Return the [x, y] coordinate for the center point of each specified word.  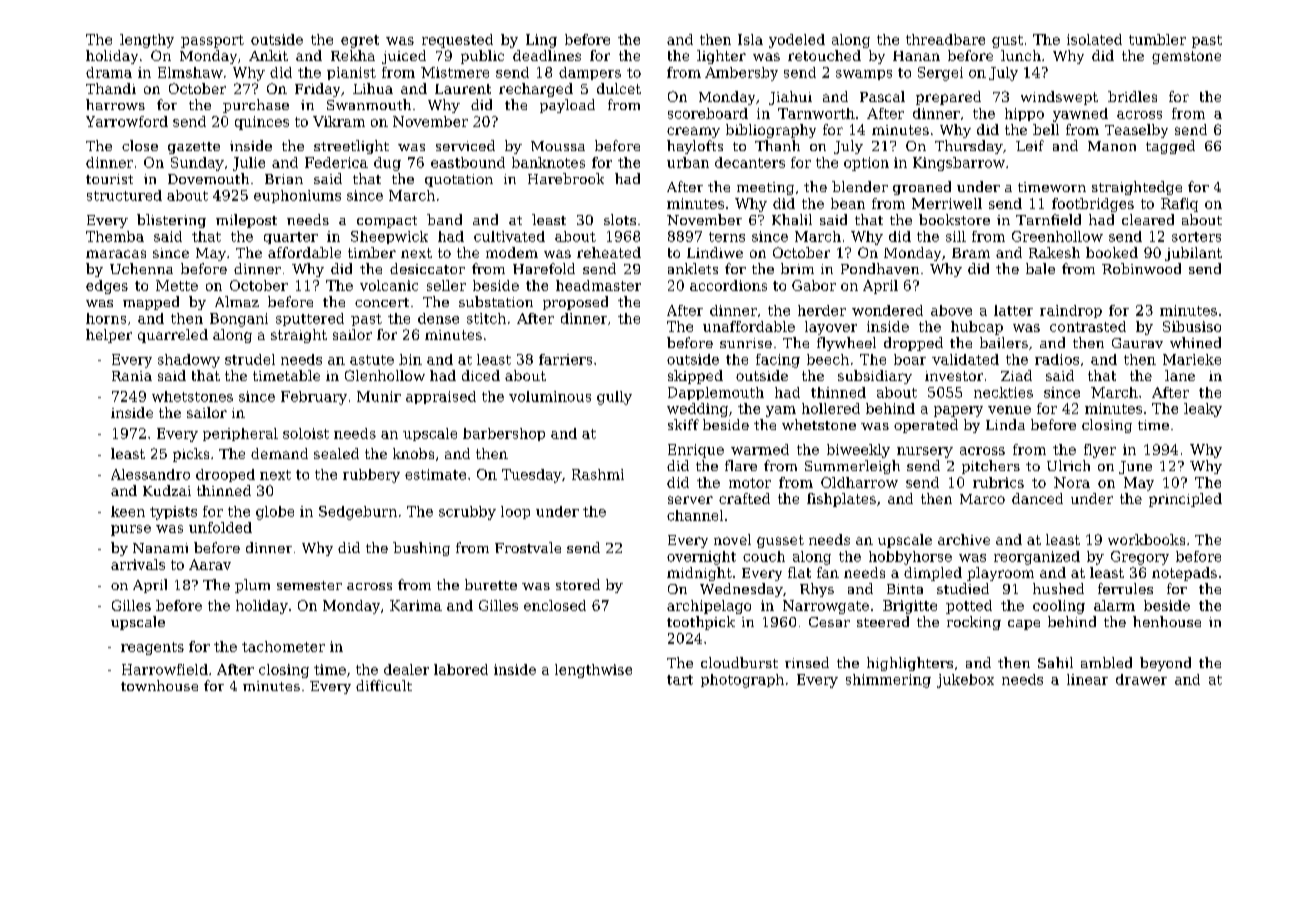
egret [360, 41]
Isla [750, 39]
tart [680, 680]
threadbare [945, 39]
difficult [384, 685]
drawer [1141, 679]
